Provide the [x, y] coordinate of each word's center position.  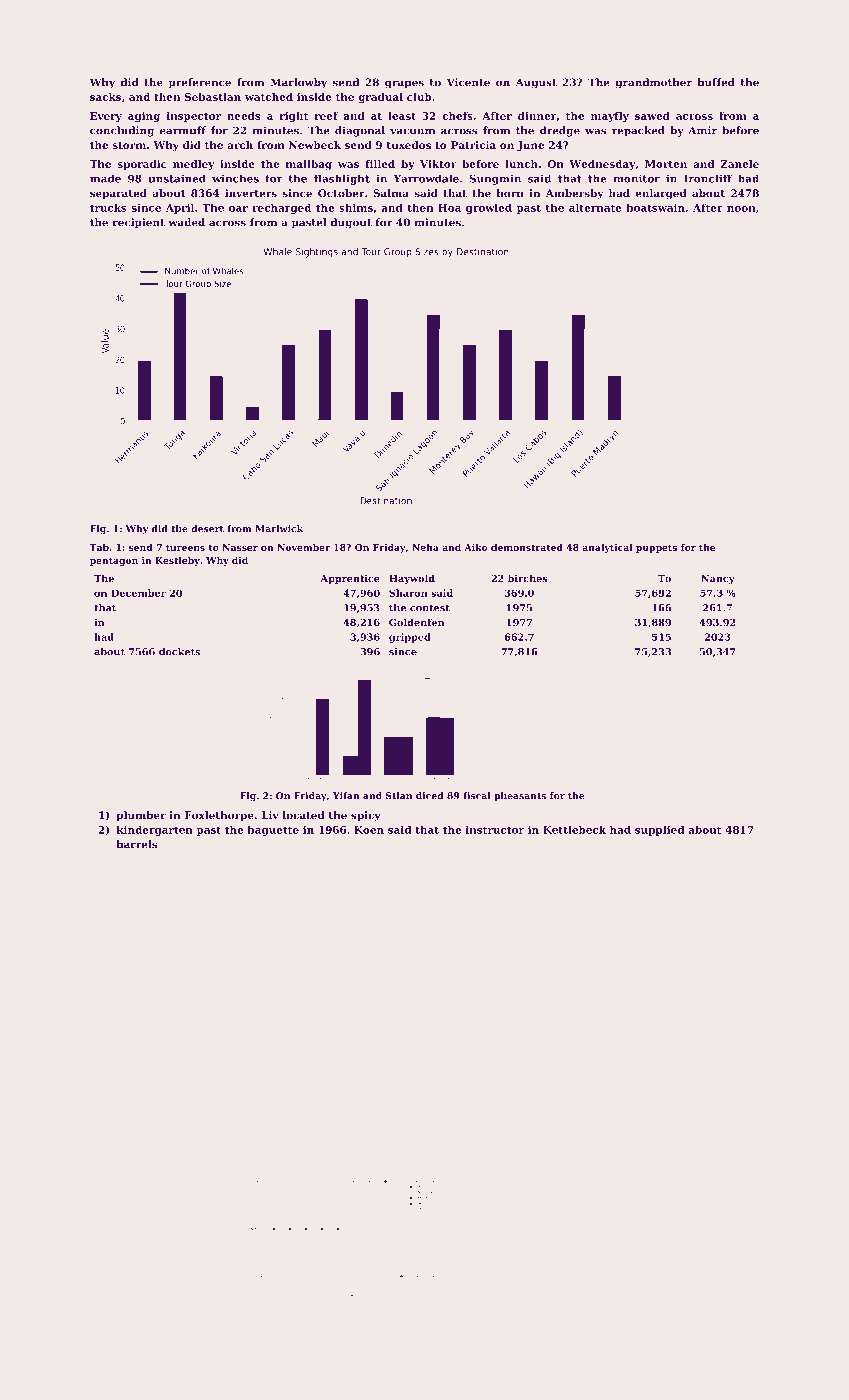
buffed [716, 82]
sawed [652, 116]
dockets [179, 652]
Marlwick [279, 528]
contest [430, 608]
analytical [607, 548]
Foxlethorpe [219, 816]
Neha [425, 547]
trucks [108, 207]
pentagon [114, 561]
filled [380, 164]
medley [194, 165]
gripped [410, 638]
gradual [380, 98]
